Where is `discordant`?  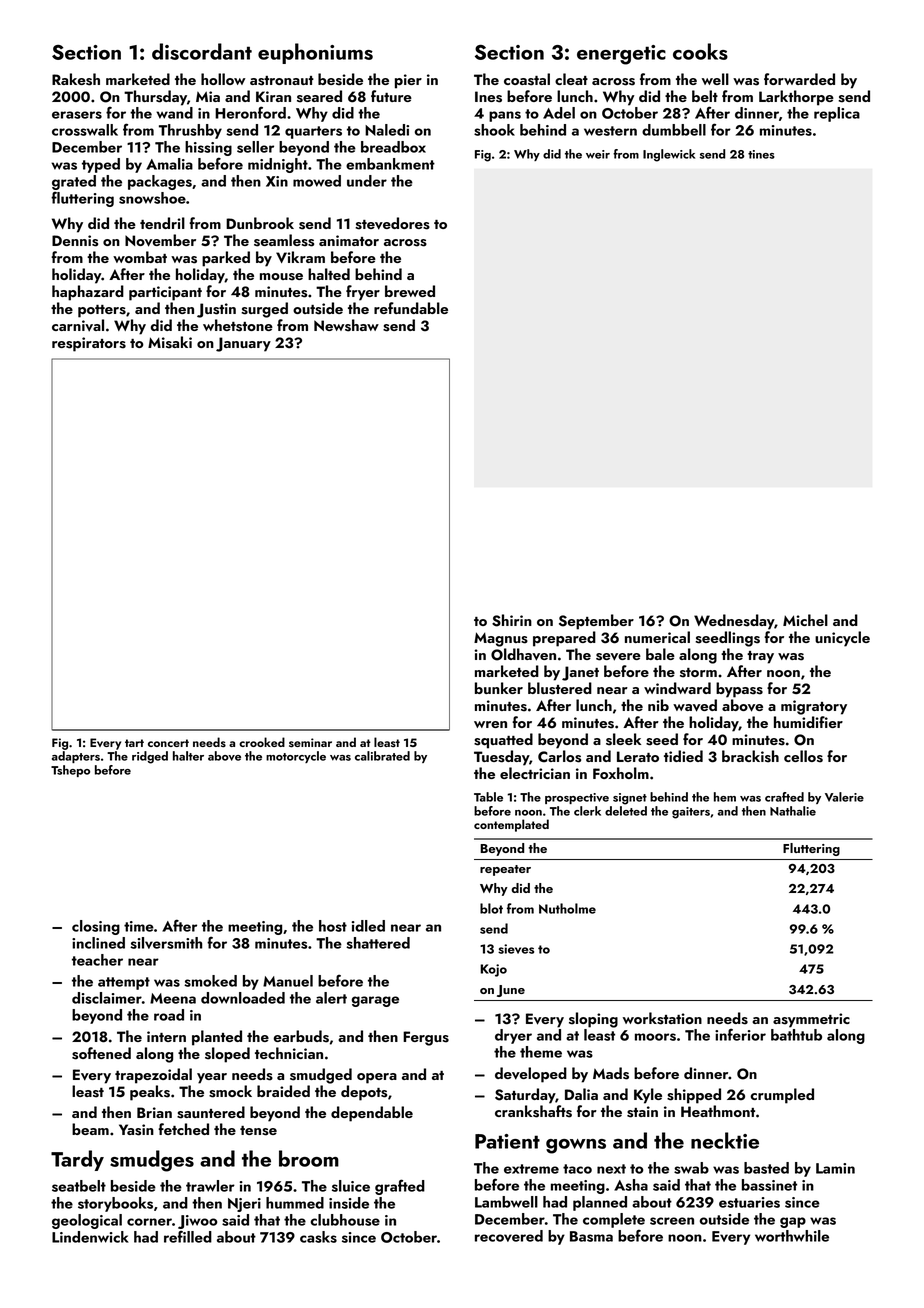 discordant is located at coordinates (202, 51).
